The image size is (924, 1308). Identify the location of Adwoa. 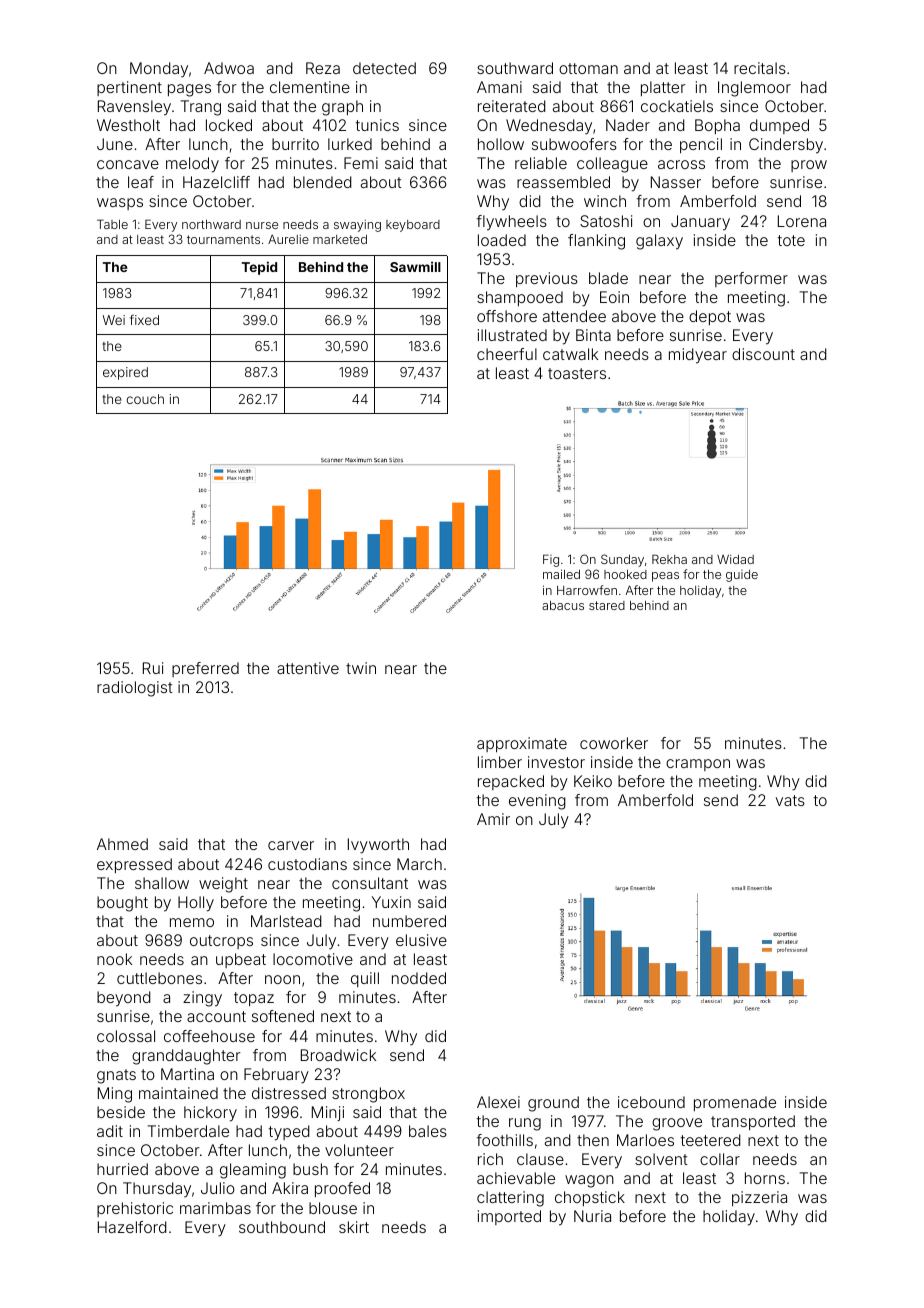
(229, 68).
